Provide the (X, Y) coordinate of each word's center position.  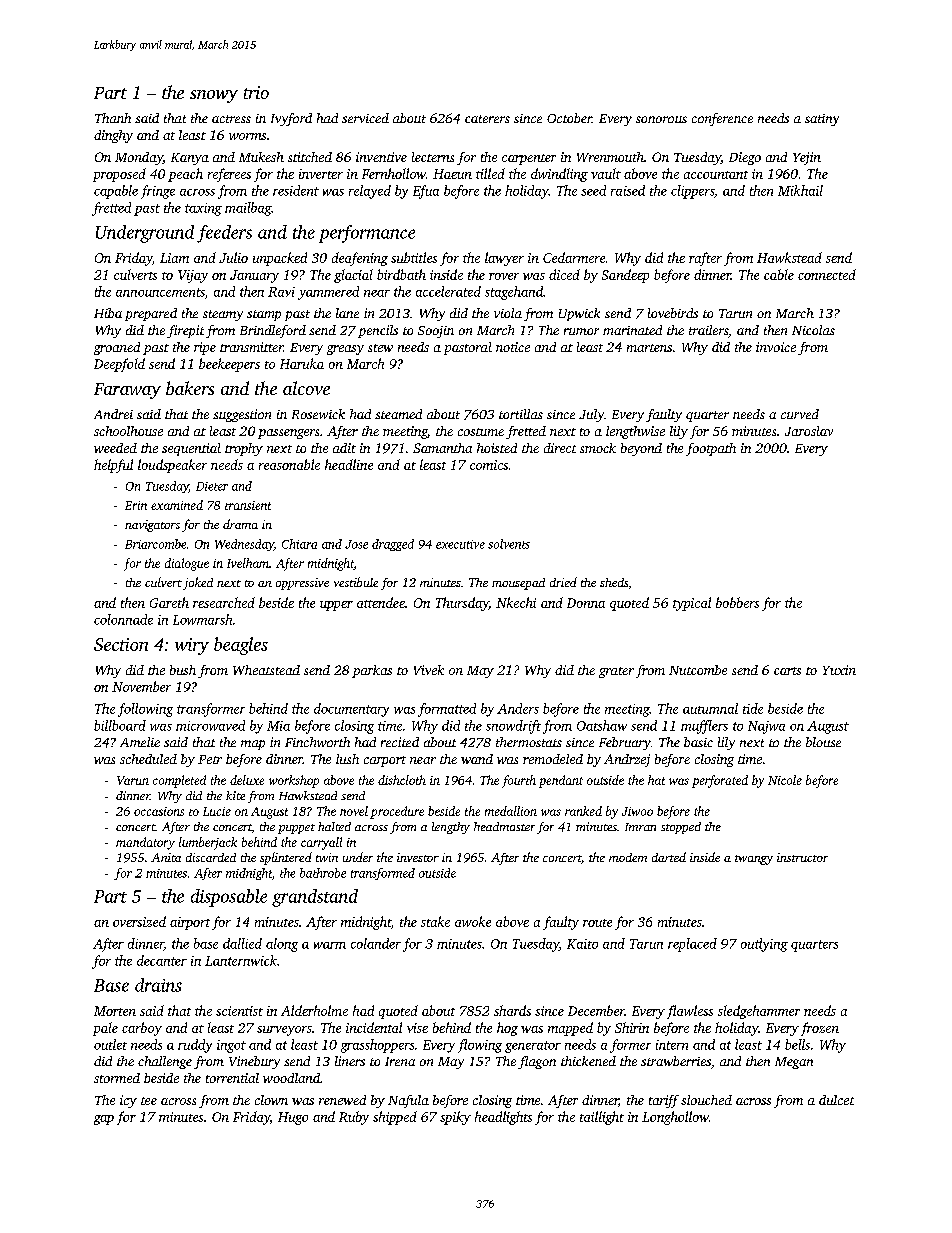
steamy (223, 315)
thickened (588, 1061)
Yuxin (839, 670)
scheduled (148, 759)
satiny (822, 120)
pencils (378, 331)
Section (121, 644)
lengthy (451, 828)
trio (256, 92)
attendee (381, 602)
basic (698, 742)
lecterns (433, 157)
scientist (239, 1011)
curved (800, 414)
